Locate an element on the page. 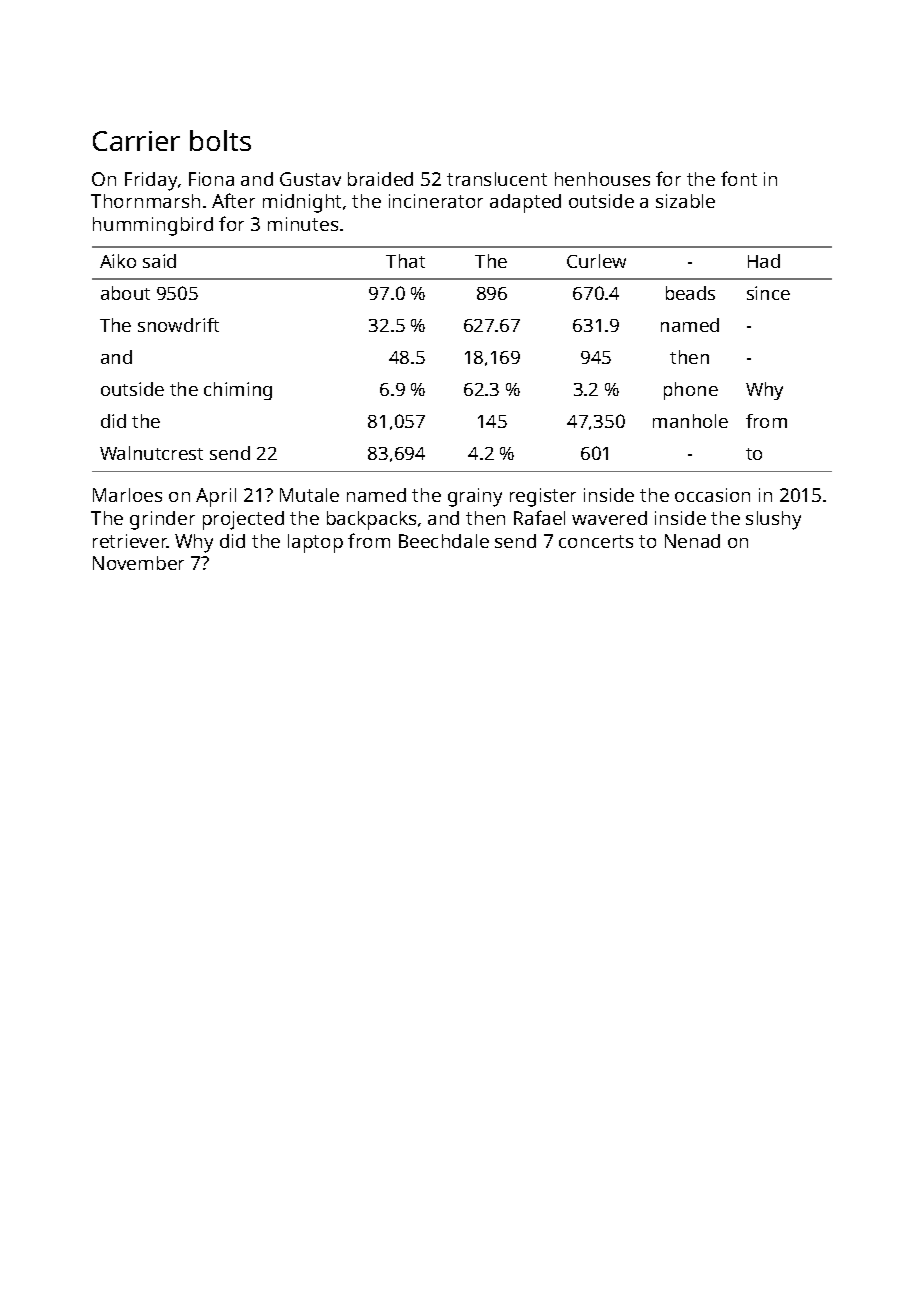 Image resolution: width=924 pixels, height=1308 pixels. wavered is located at coordinates (609, 518).
